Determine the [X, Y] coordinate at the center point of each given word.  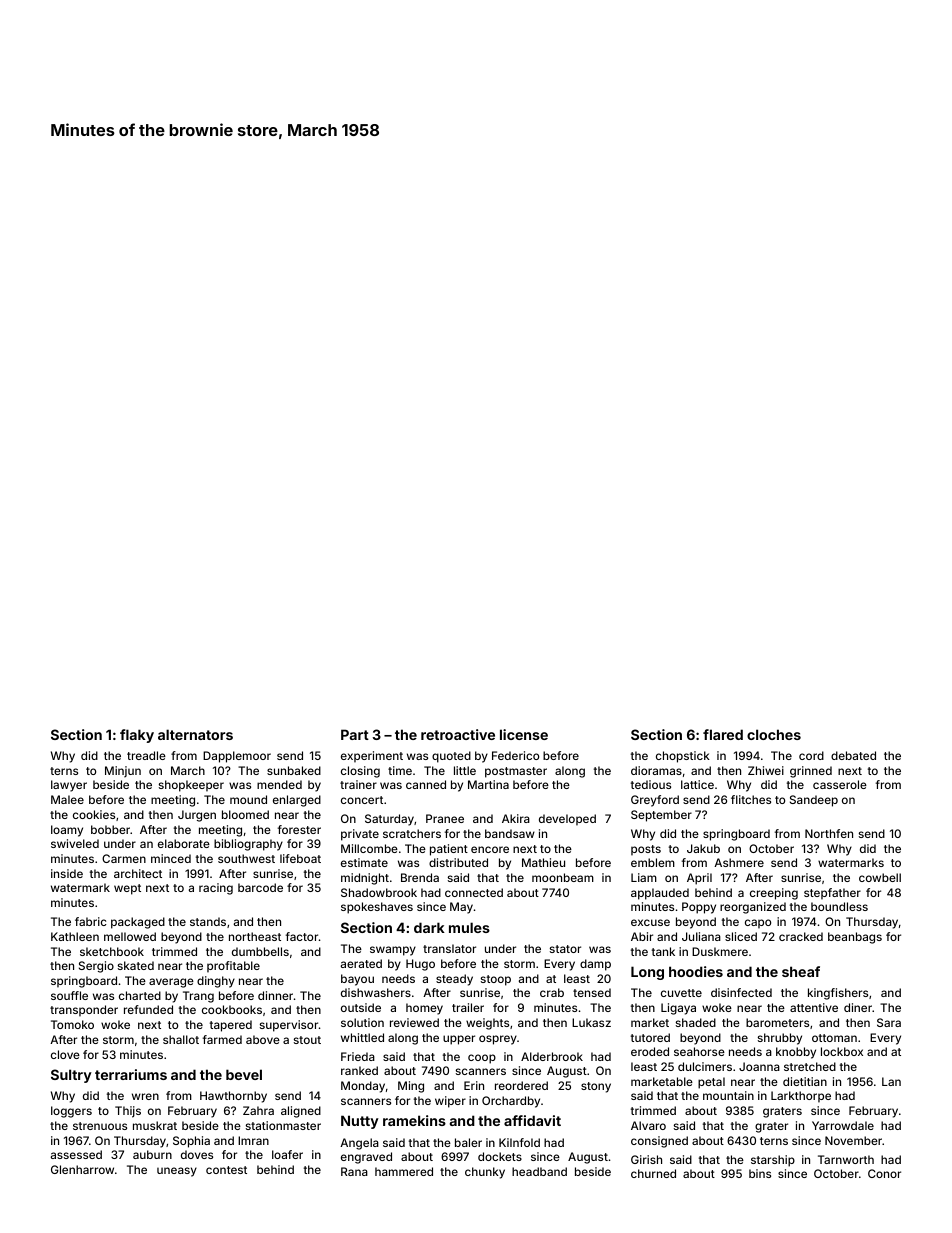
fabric [91, 921]
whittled [362, 1037]
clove [65, 1054]
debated [853, 755]
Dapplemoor [237, 757]
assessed [76, 1154]
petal [711, 1083]
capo [758, 924]
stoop [496, 980]
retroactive [458, 734]
